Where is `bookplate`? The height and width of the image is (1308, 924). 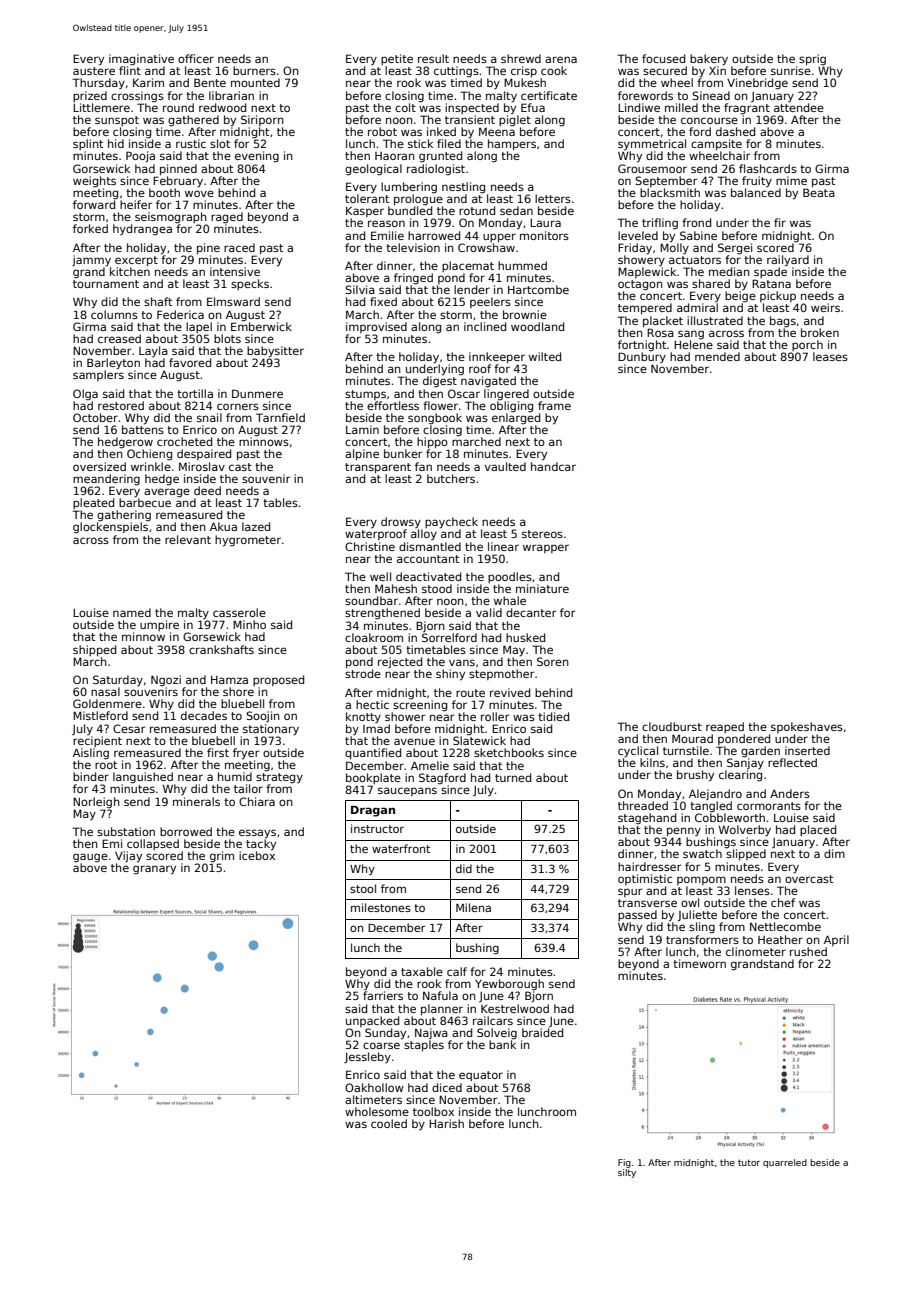
bookplate is located at coordinates (373, 778).
